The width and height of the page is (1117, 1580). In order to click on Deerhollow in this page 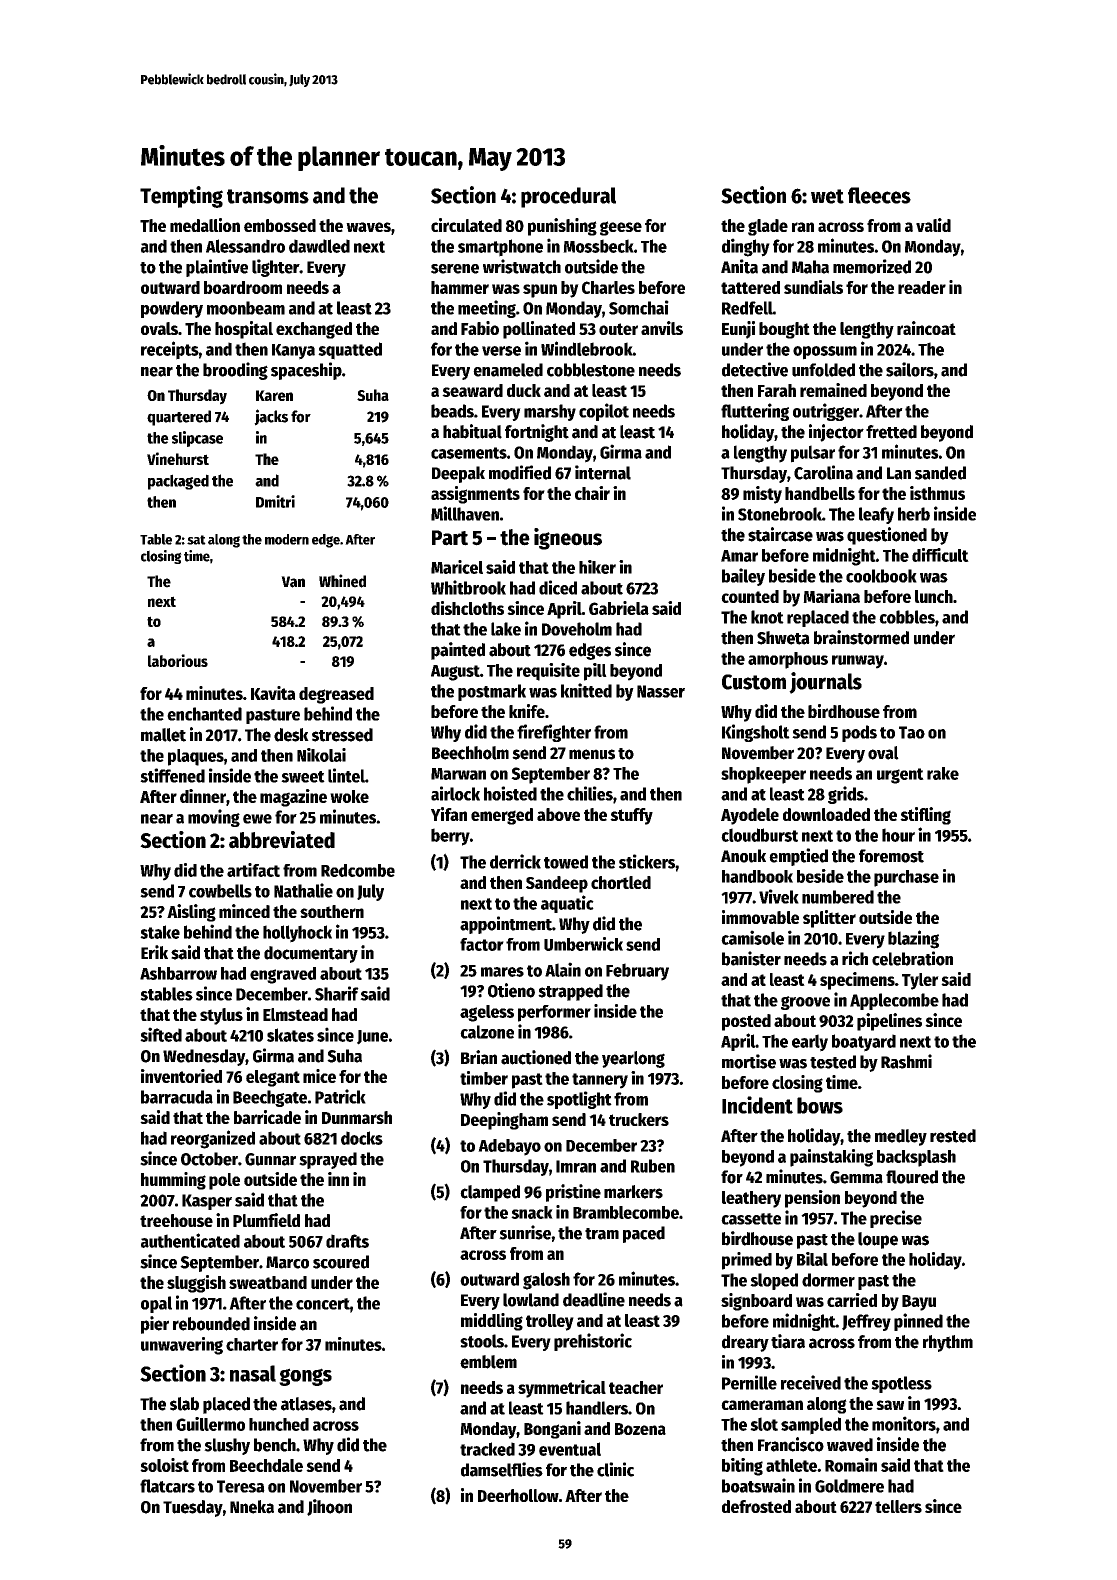, I will do `click(518, 1495)`.
